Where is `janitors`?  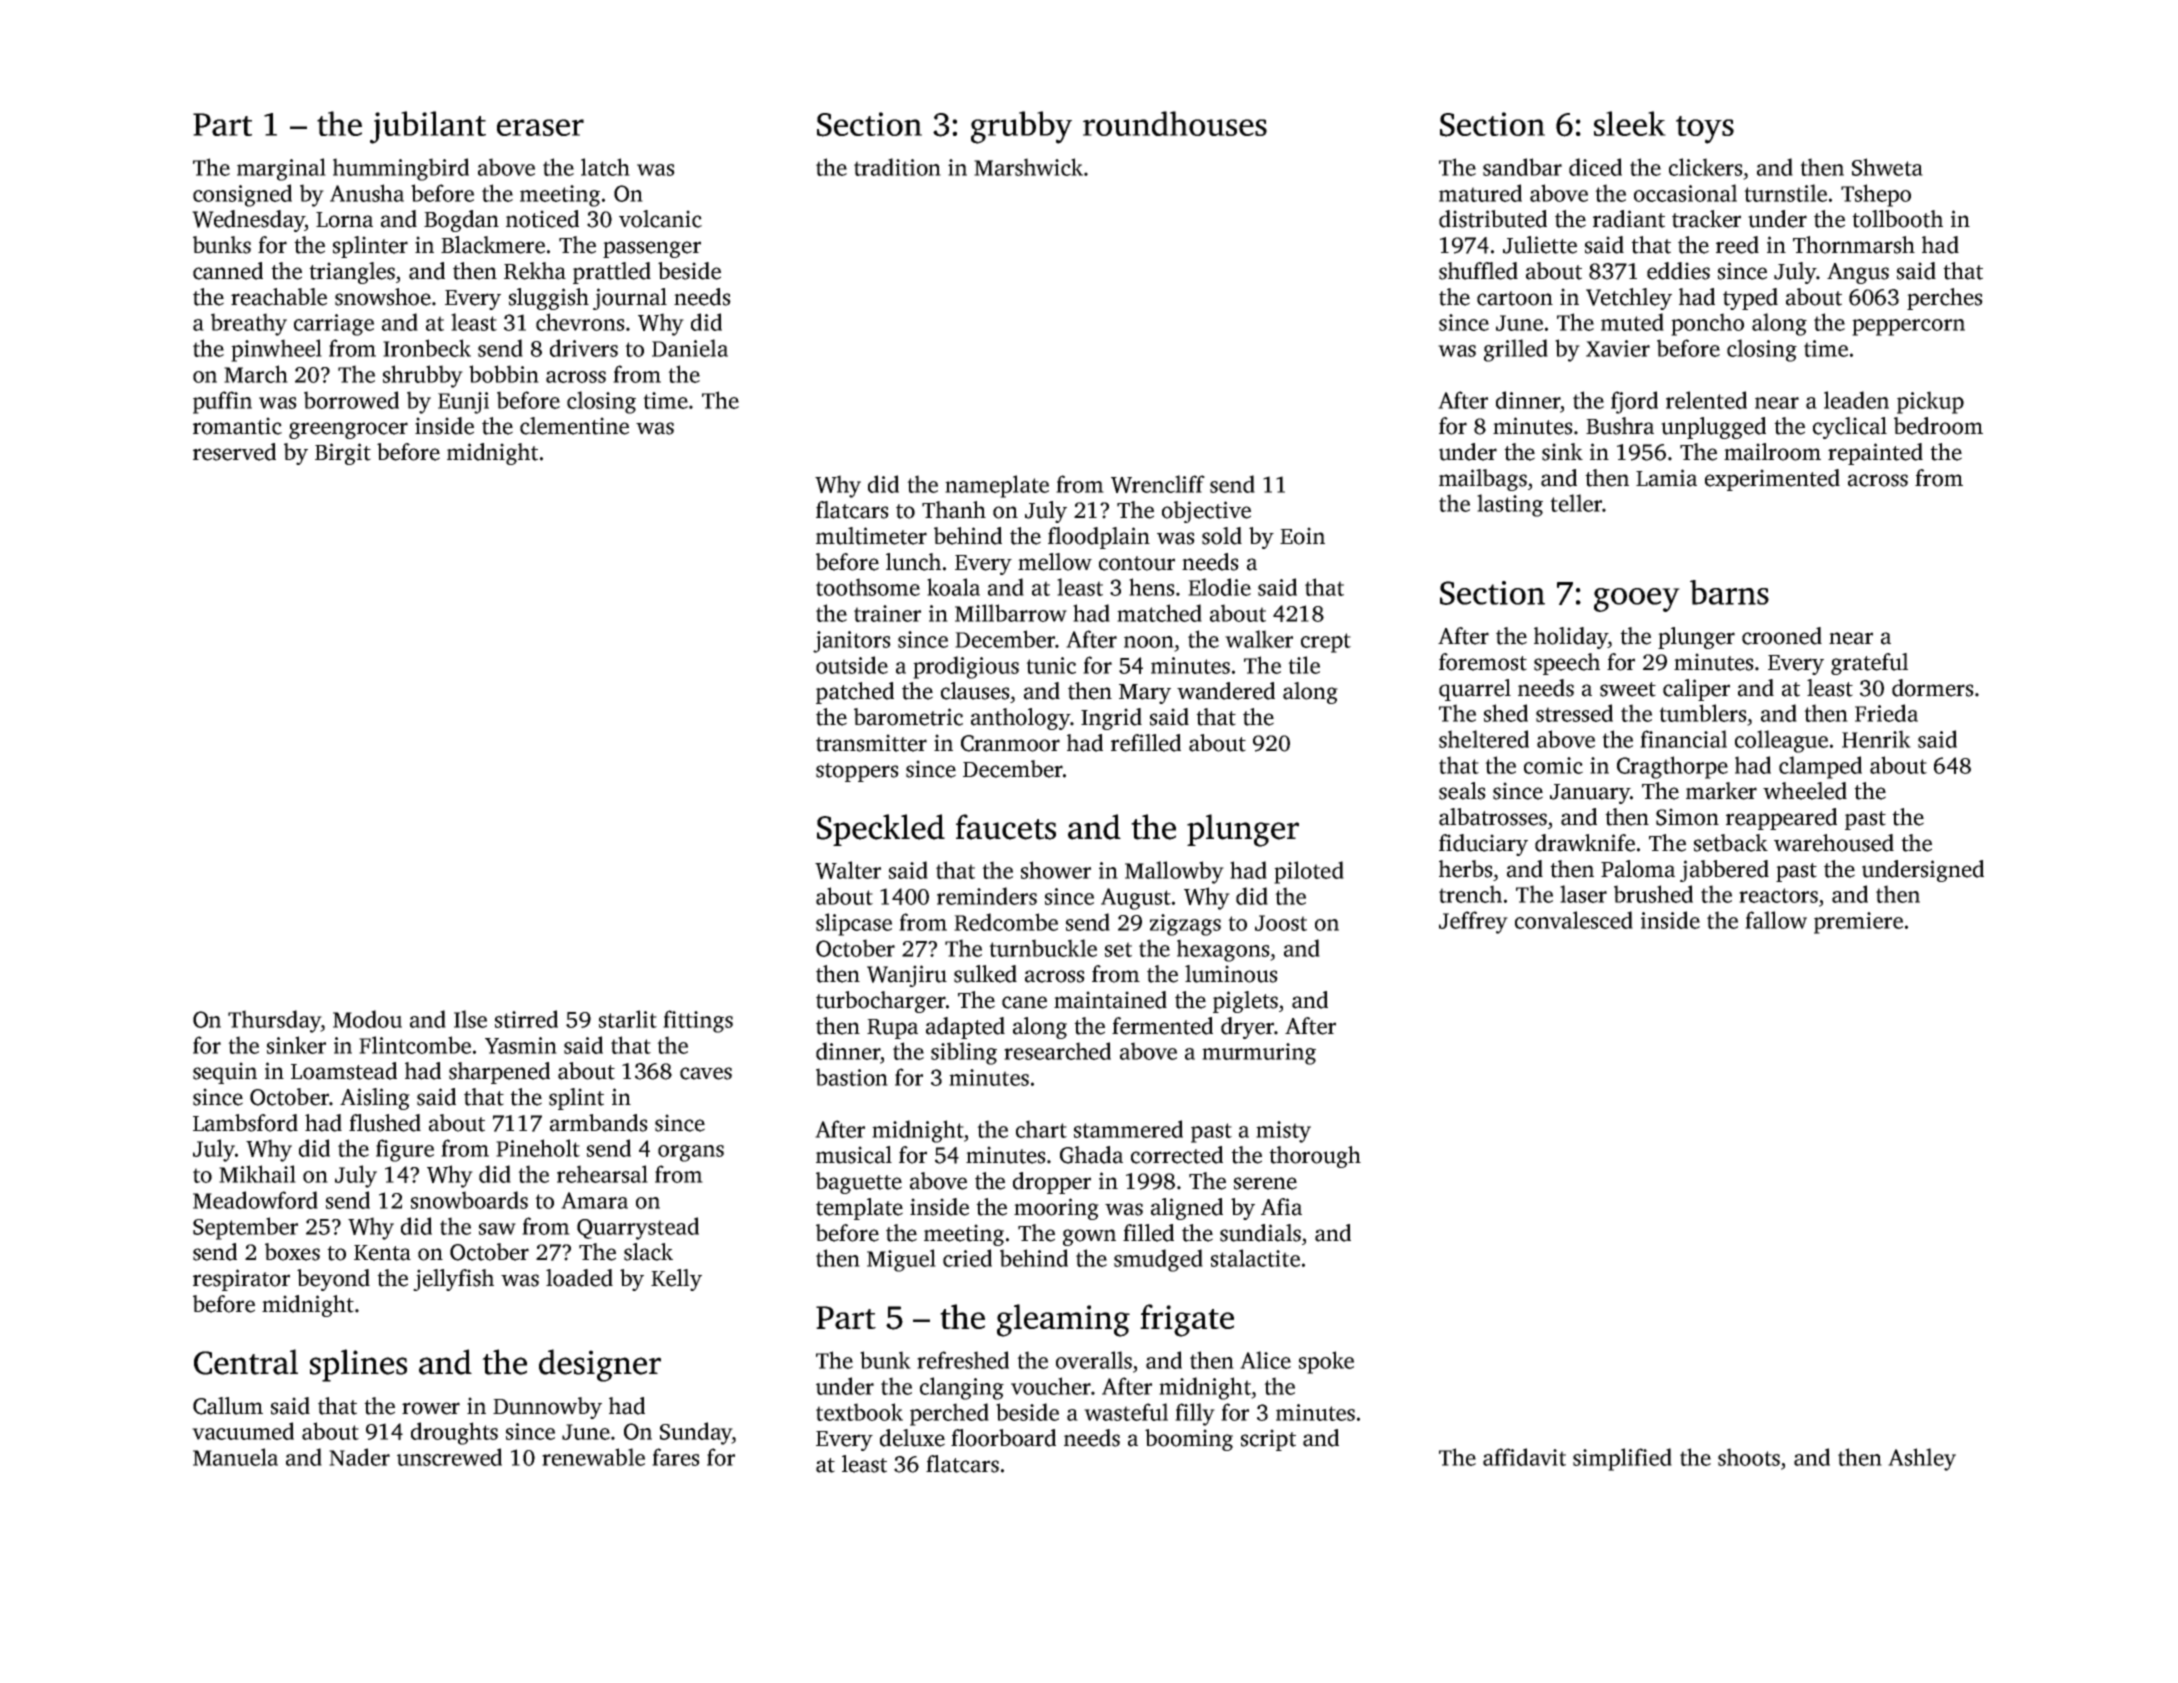 janitors is located at coordinates (852, 642).
